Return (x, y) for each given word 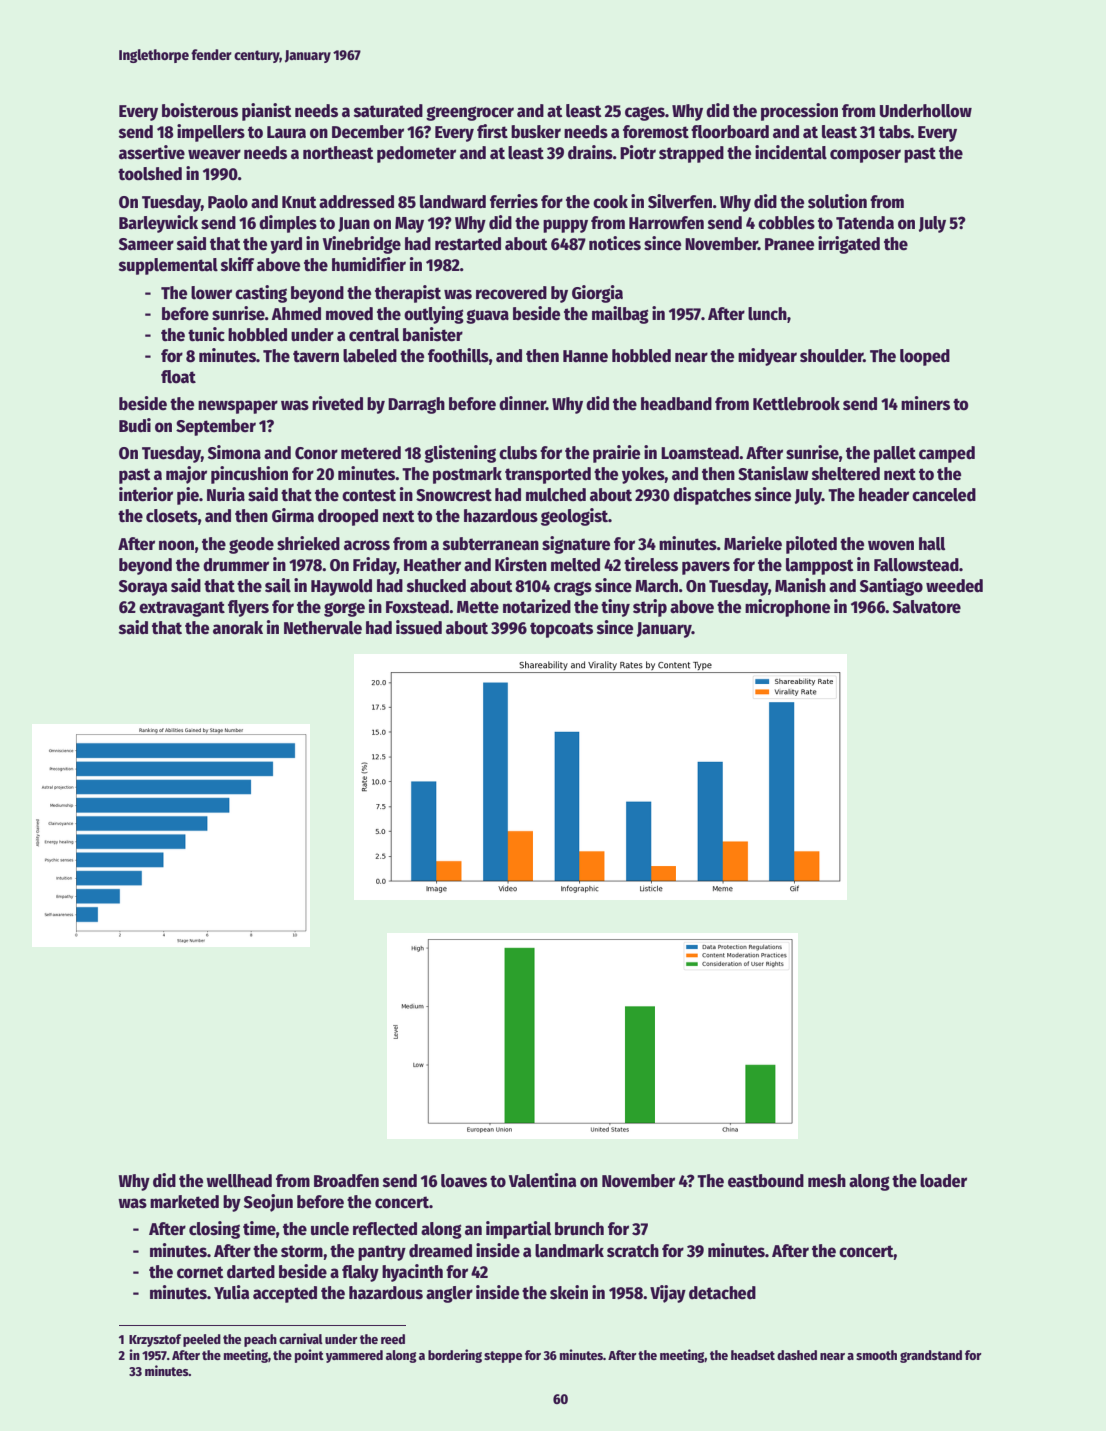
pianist (267, 112)
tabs (895, 132)
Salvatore (927, 607)
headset (753, 1355)
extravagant (182, 609)
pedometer (416, 154)
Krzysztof (155, 1340)
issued (419, 627)
